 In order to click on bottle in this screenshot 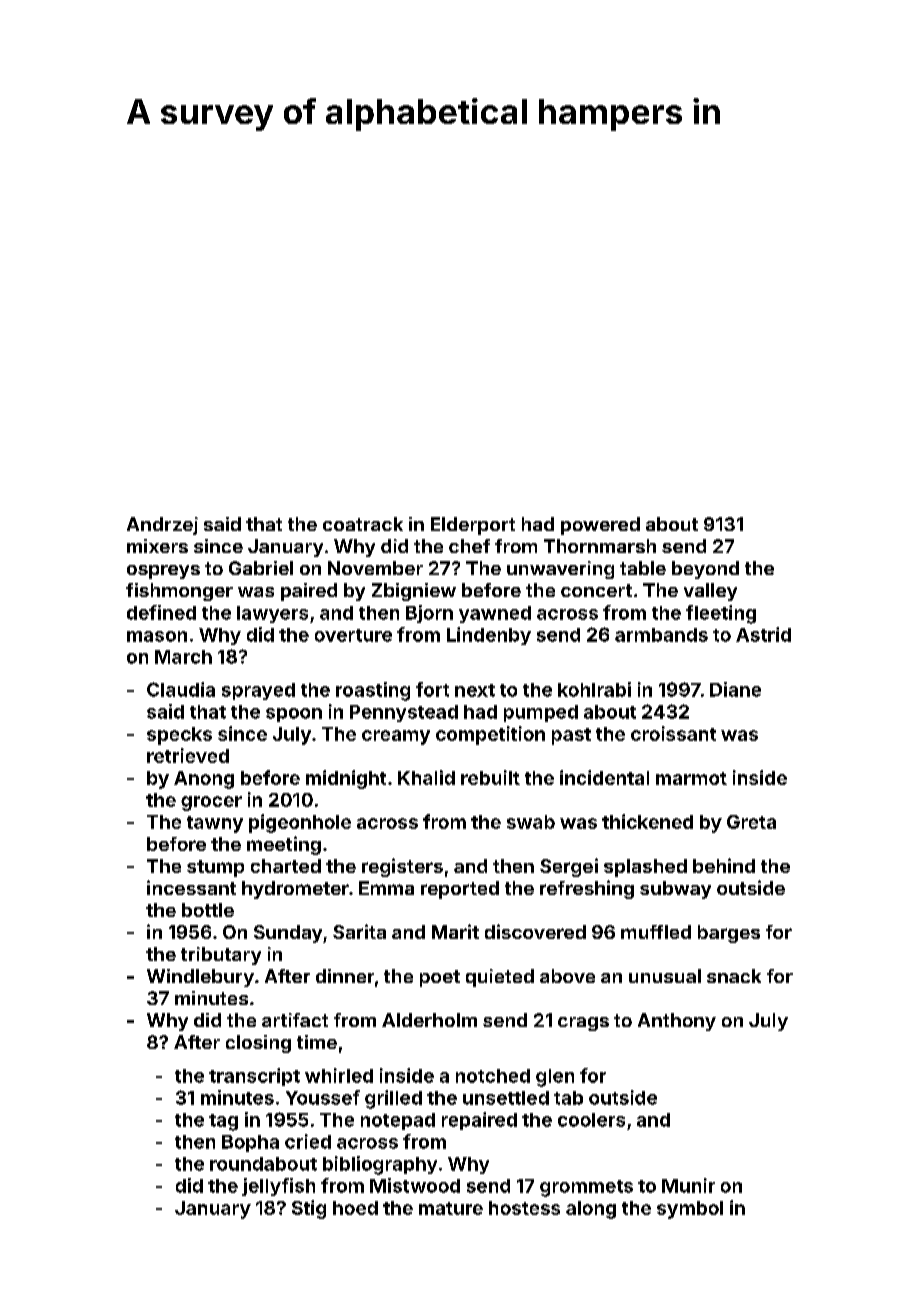, I will do `click(208, 910)`.
